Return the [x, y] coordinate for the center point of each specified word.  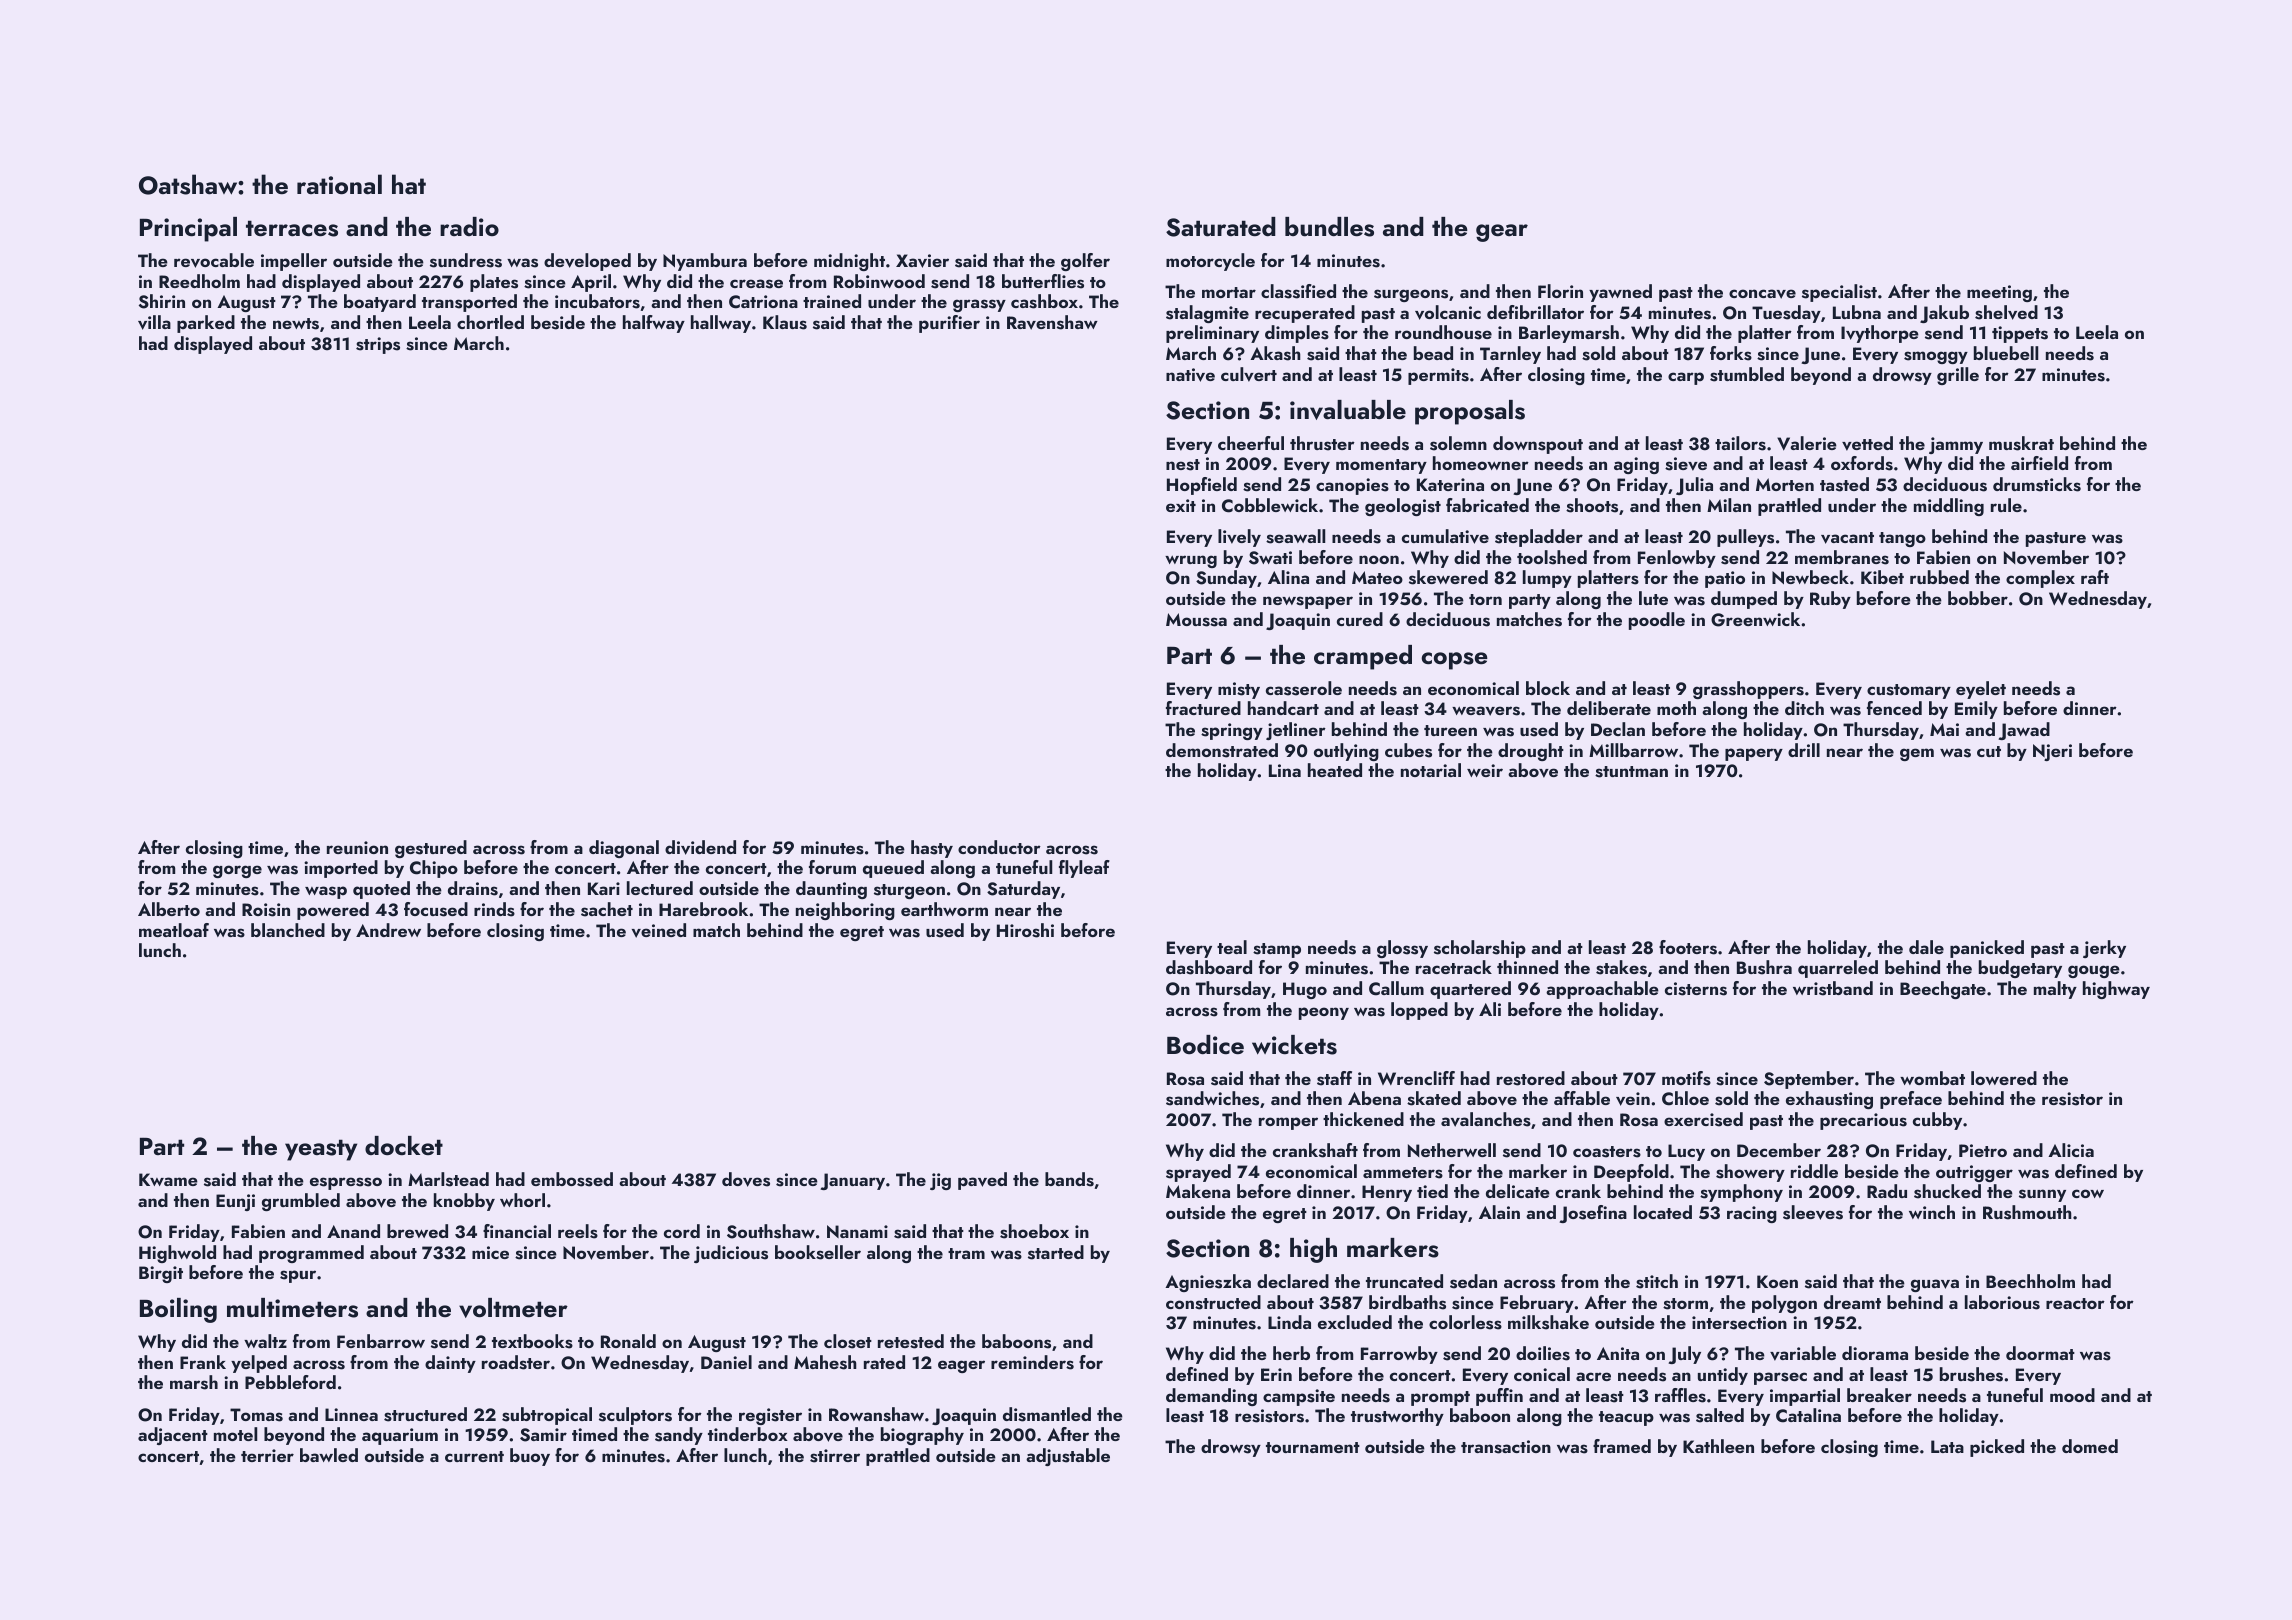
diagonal [624, 849]
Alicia [2071, 1150]
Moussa [1196, 620]
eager [961, 1366]
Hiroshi [1025, 930]
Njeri [2052, 752]
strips [378, 345]
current [474, 1456]
